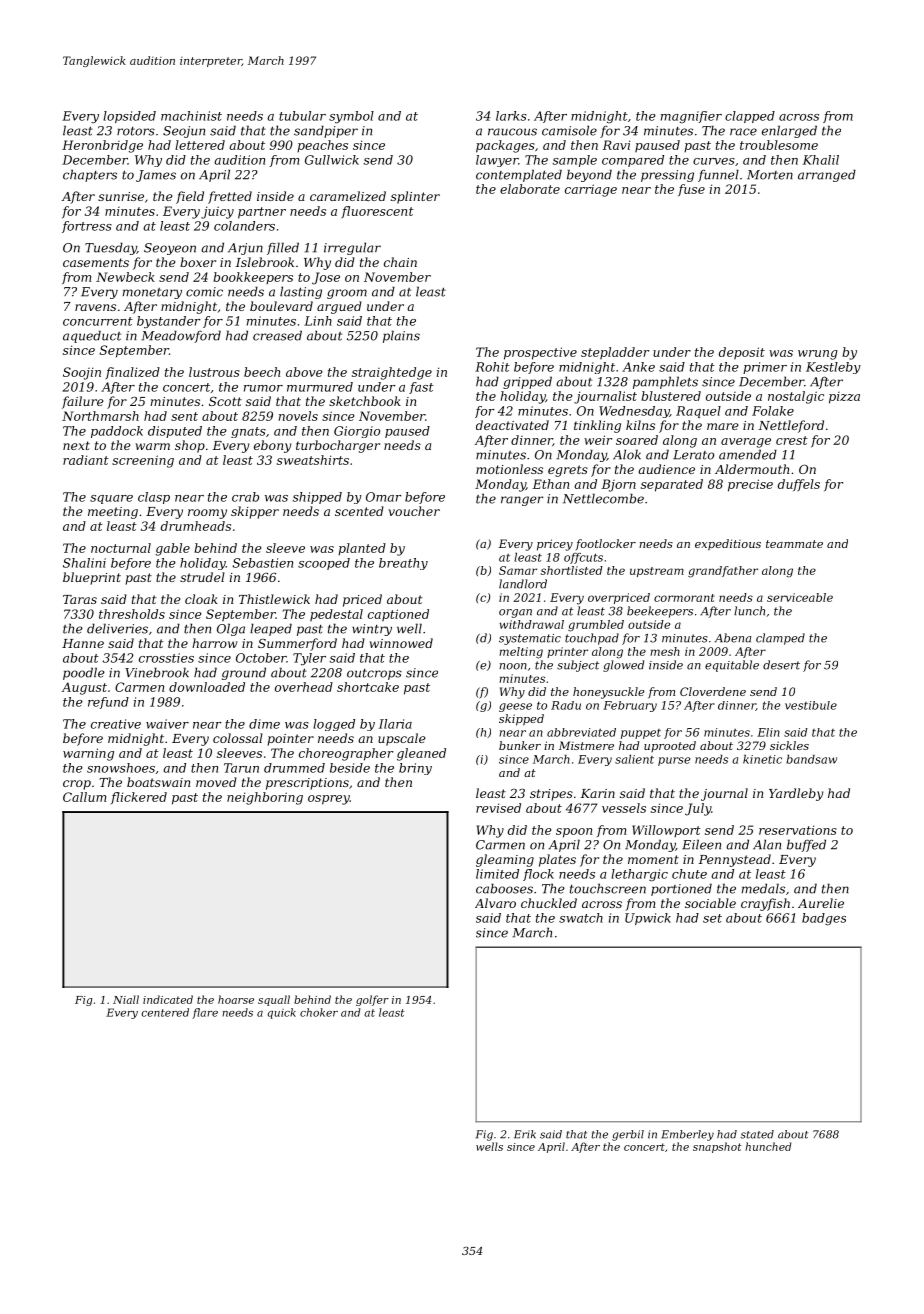 The width and height of the screenshot is (924, 1314). What do you see at coordinates (253, 278) in the screenshot?
I see `bookkeepers` at bounding box center [253, 278].
